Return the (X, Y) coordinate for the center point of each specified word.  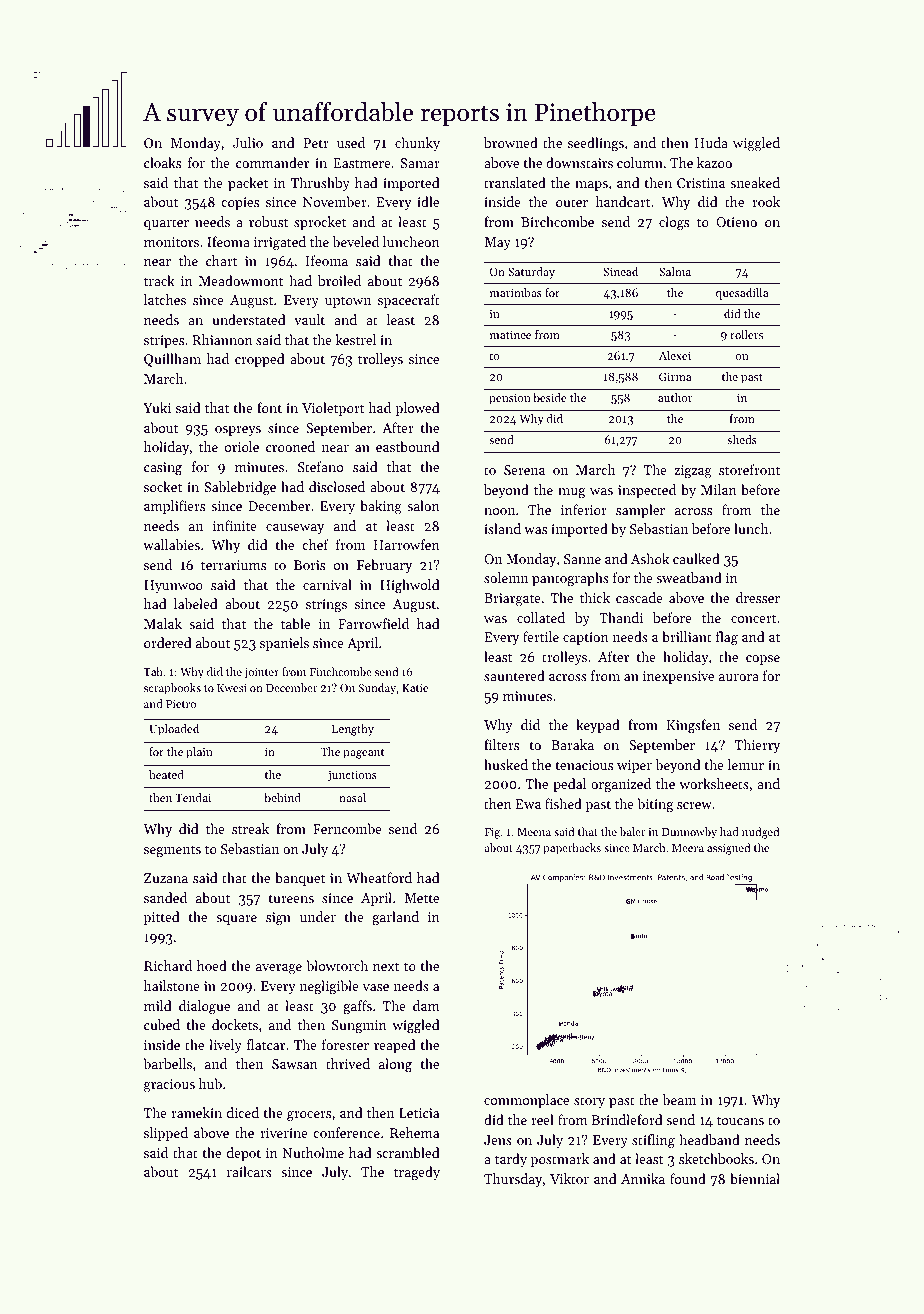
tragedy (417, 1173)
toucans (740, 1120)
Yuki (157, 407)
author (675, 397)
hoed (212, 965)
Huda (711, 142)
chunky (417, 144)
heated (166, 774)
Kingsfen (693, 726)
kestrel (356, 339)
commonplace (526, 1101)
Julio (248, 142)
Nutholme (313, 1152)
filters (501, 744)
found (688, 1178)
